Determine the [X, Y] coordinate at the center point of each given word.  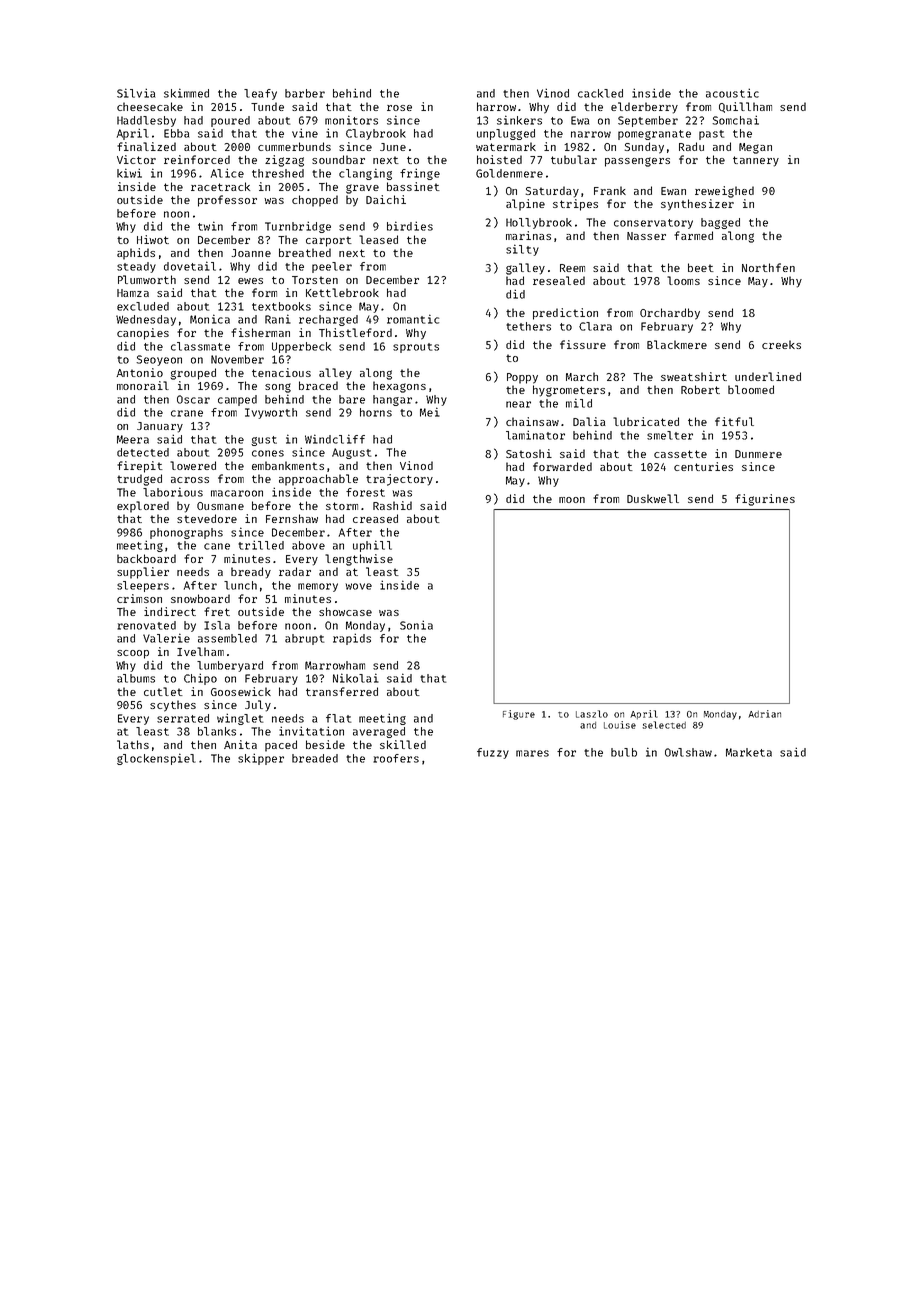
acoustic [732, 93]
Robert [700, 389]
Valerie [166, 638]
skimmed [186, 93]
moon [572, 500]
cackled [600, 93]
